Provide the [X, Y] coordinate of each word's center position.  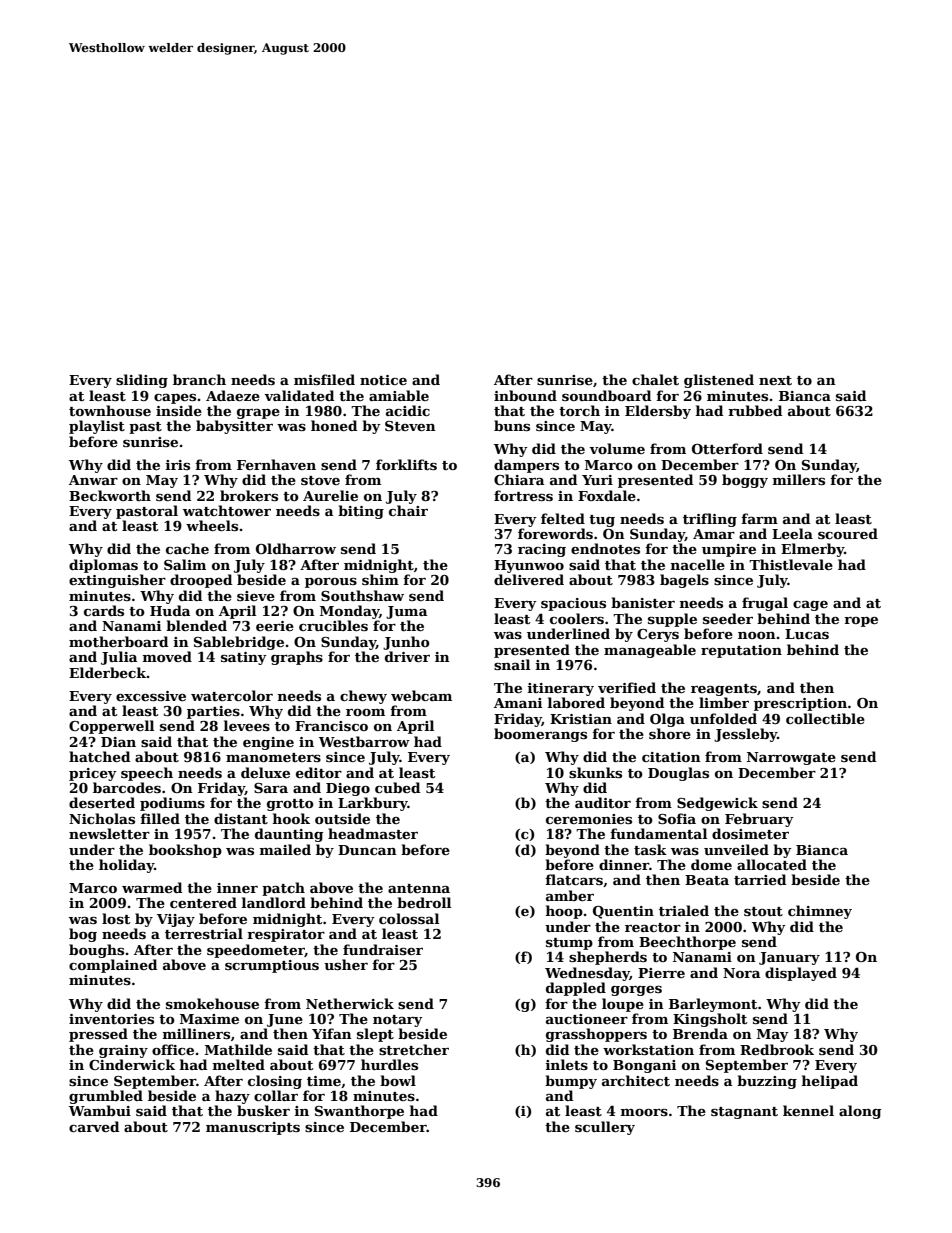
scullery [605, 1128]
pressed [98, 1035]
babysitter [234, 427]
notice [383, 380]
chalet [655, 379]
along [860, 1112]
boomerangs [540, 735]
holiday [126, 866]
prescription [800, 704]
